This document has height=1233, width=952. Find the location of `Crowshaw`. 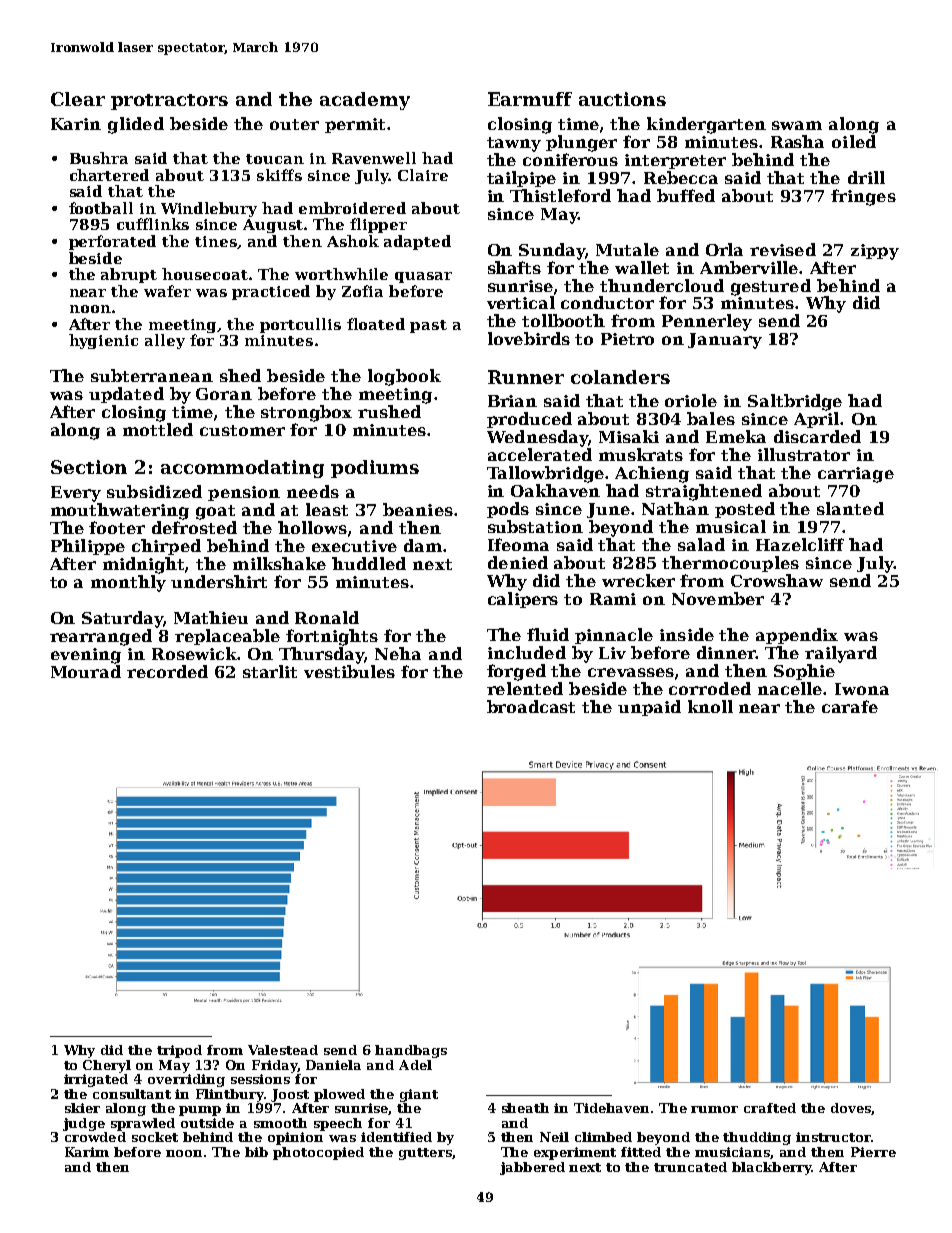

Crowshaw is located at coordinates (777, 580).
